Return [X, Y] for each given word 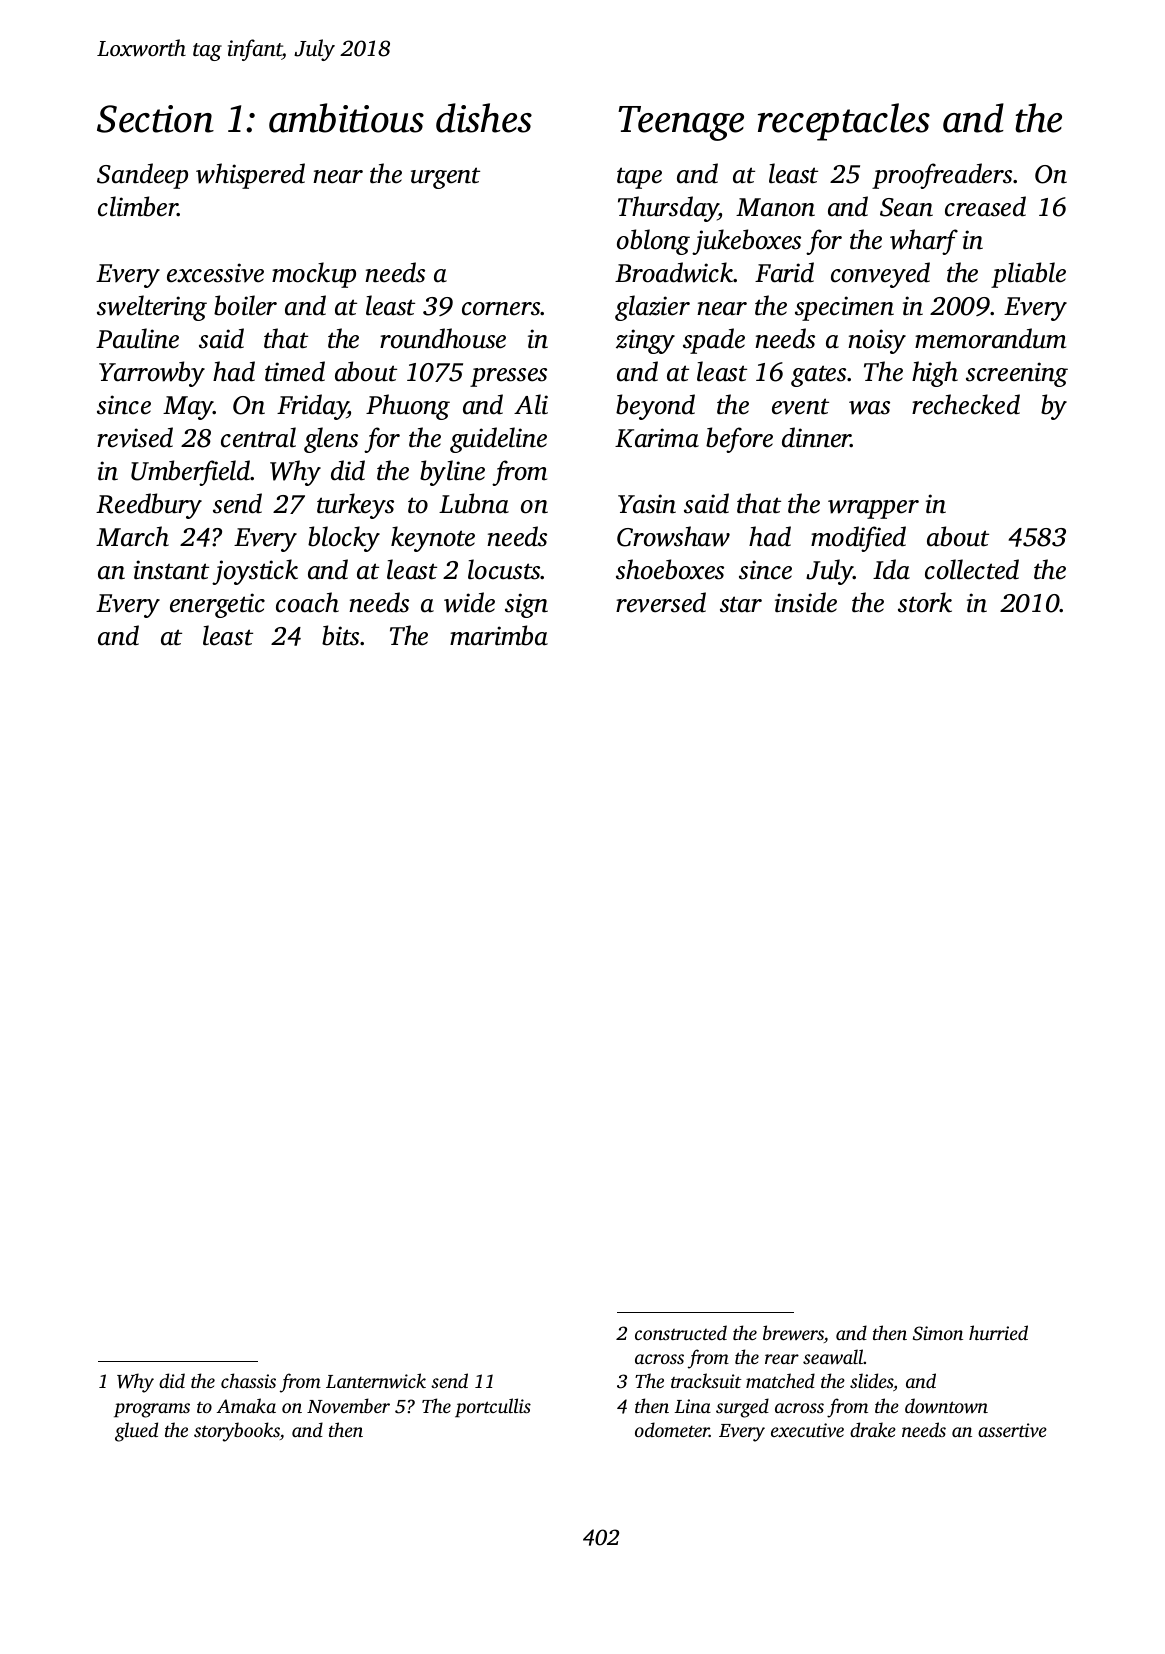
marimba [499, 635]
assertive [1012, 1430]
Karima [657, 438]
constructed [681, 1332]
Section [155, 119]
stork [925, 602]
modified [858, 539]
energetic [217, 605]
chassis [248, 1380]
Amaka [246, 1405]
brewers [793, 1333]
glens [331, 440]
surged [742, 1408]
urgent [445, 178]
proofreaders [942, 176]
